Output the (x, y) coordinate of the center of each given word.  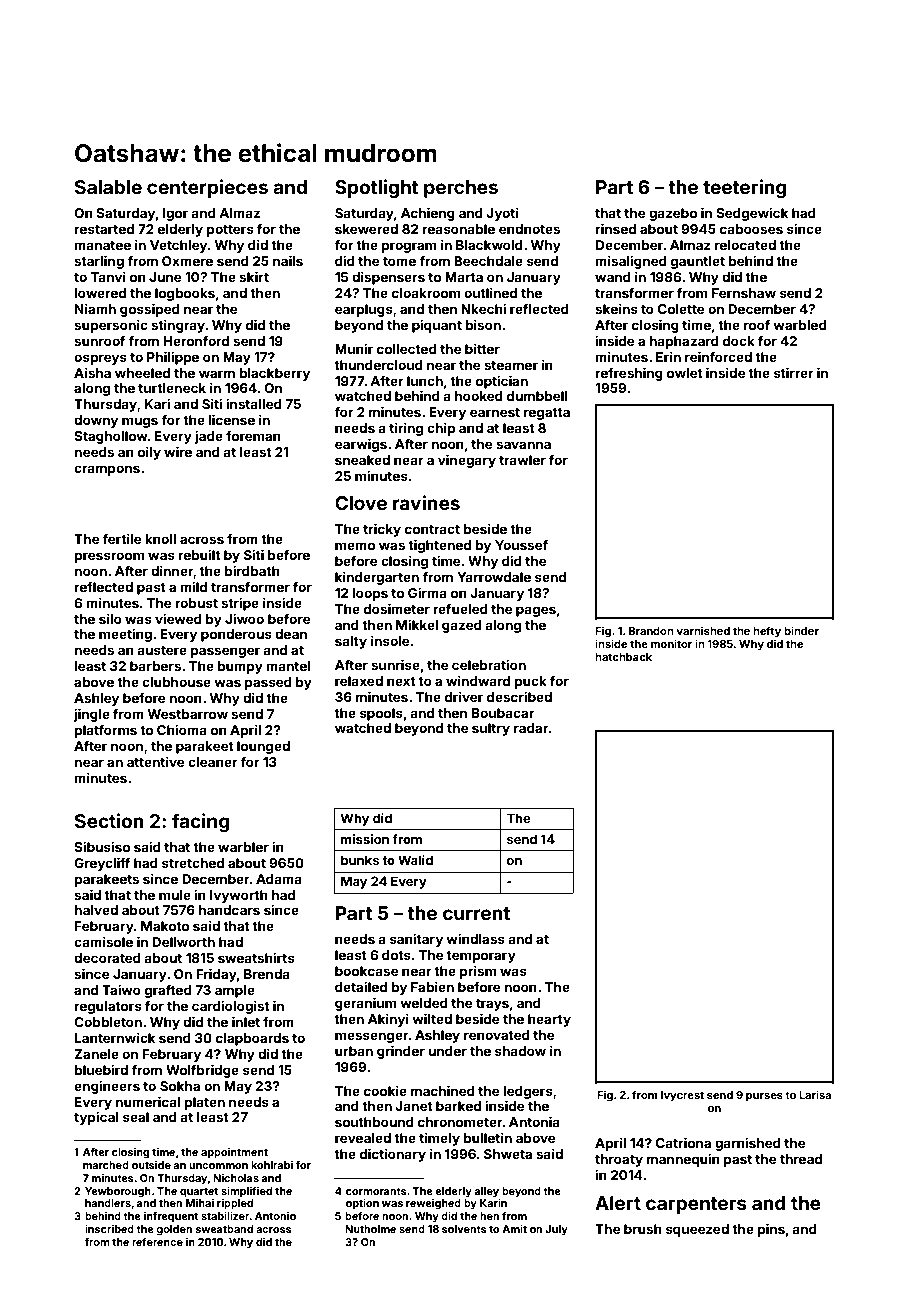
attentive (155, 761)
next (401, 681)
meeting (125, 635)
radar (531, 728)
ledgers (528, 1092)
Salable (108, 187)
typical (96, 1118)
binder (801, 630)
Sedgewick (752, 214)
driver (464, 696)
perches (461, 189)
